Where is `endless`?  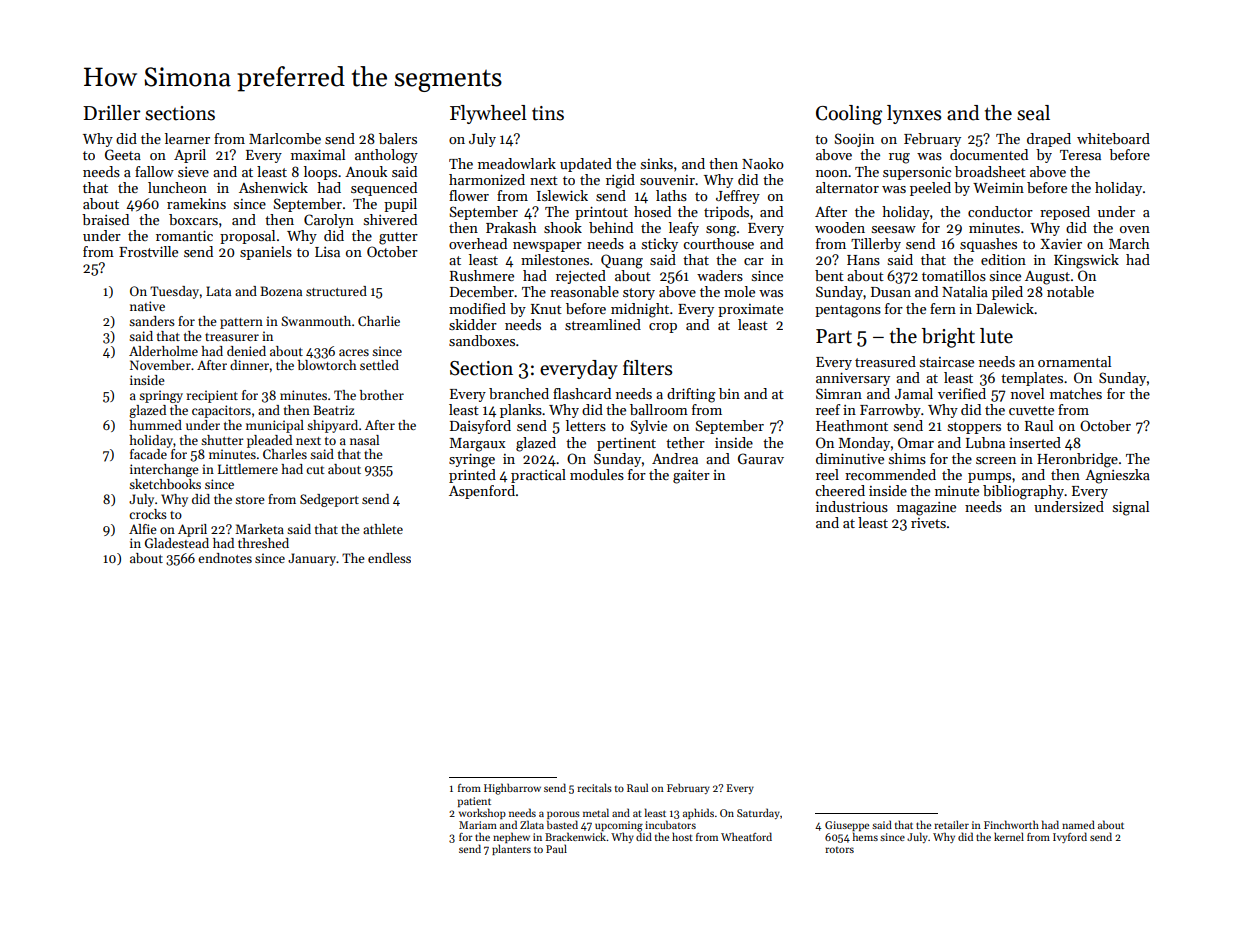
endless is located at coordinates (389, 558).
